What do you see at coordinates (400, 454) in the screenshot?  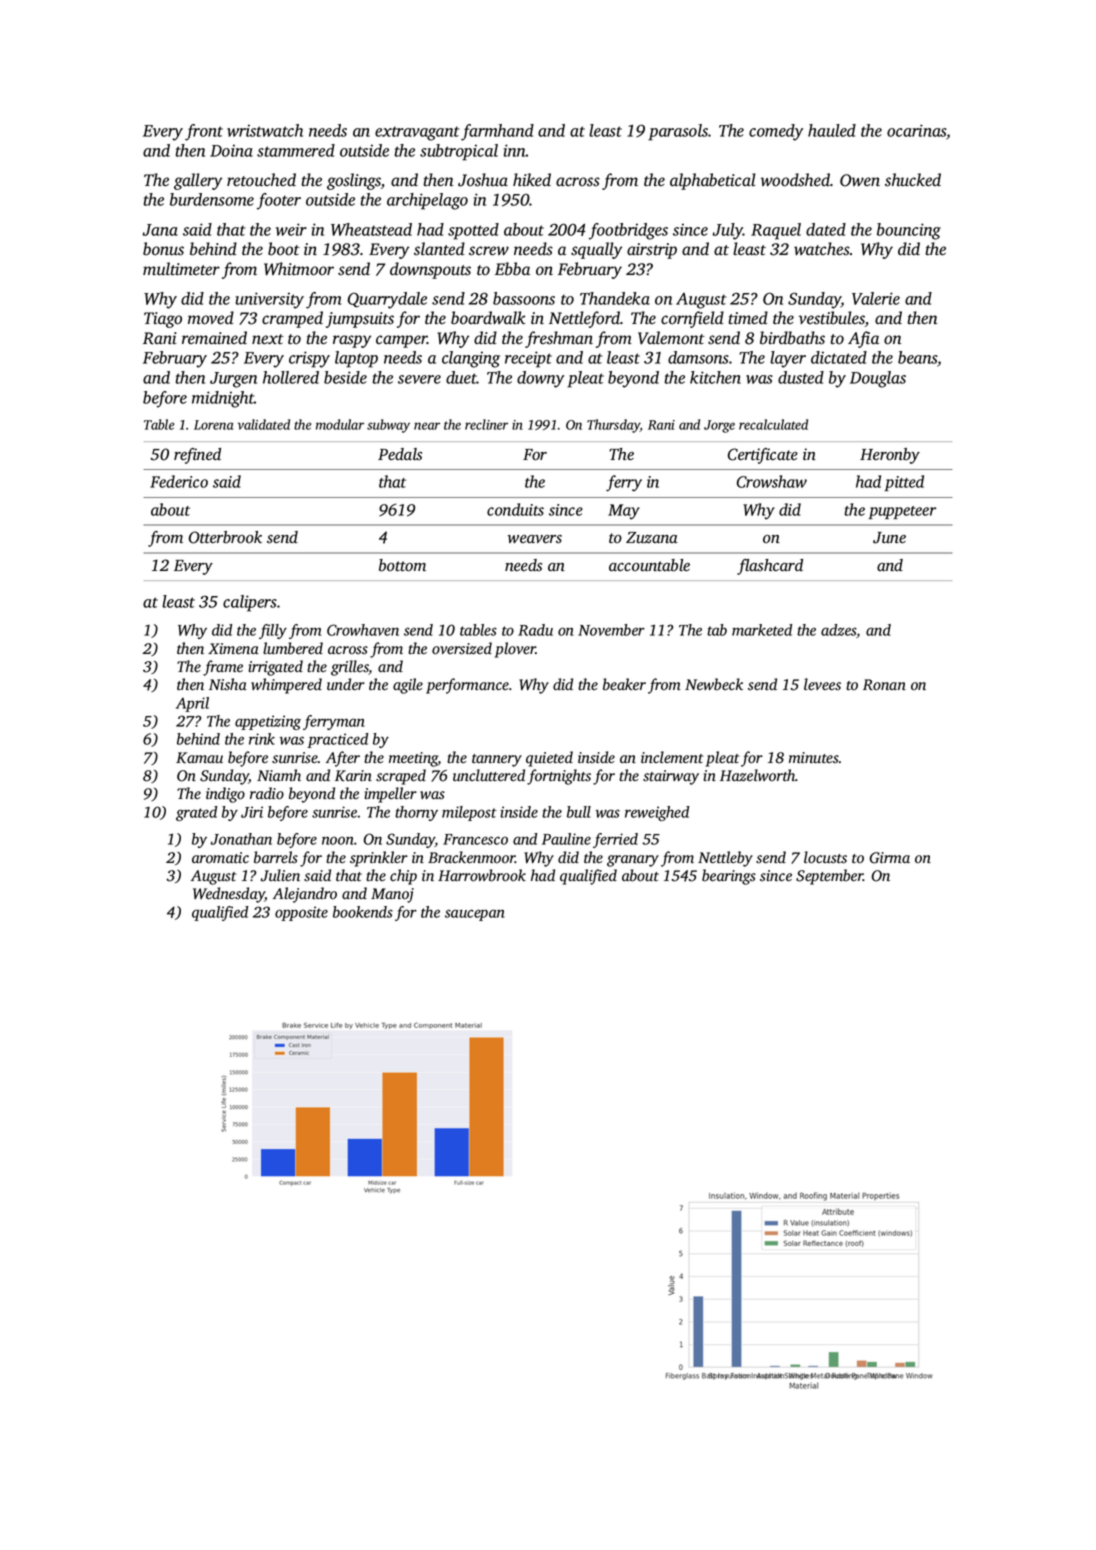 I see `Pedals` at bounding box center [400, 454].
